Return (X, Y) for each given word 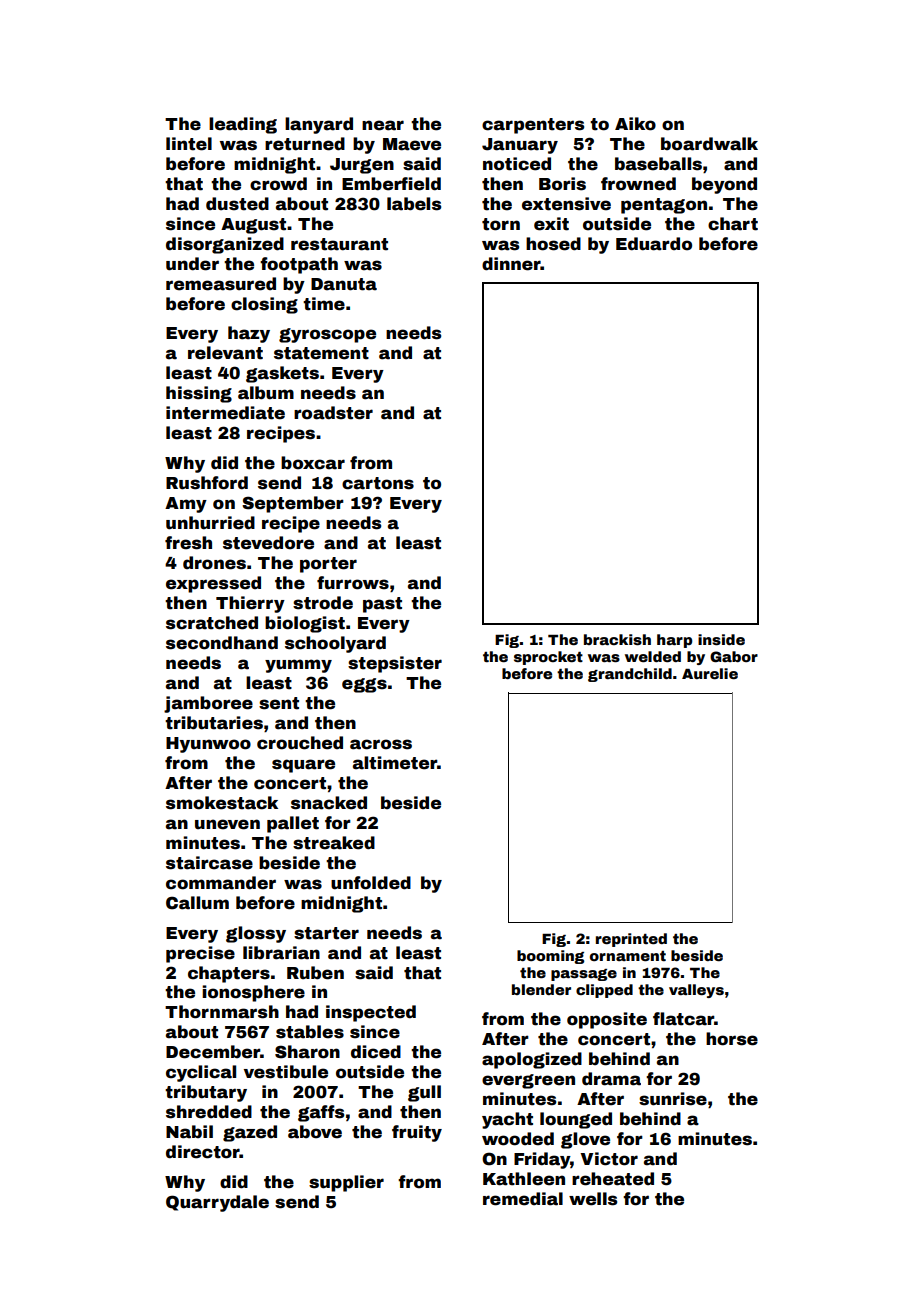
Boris (562, 184)
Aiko (635, 124)
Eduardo (654, 244)
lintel (189, 144)
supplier (346, 1183)
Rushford (207, 483)
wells (593, 1199)
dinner (511, 264)
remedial (523, 1199)
